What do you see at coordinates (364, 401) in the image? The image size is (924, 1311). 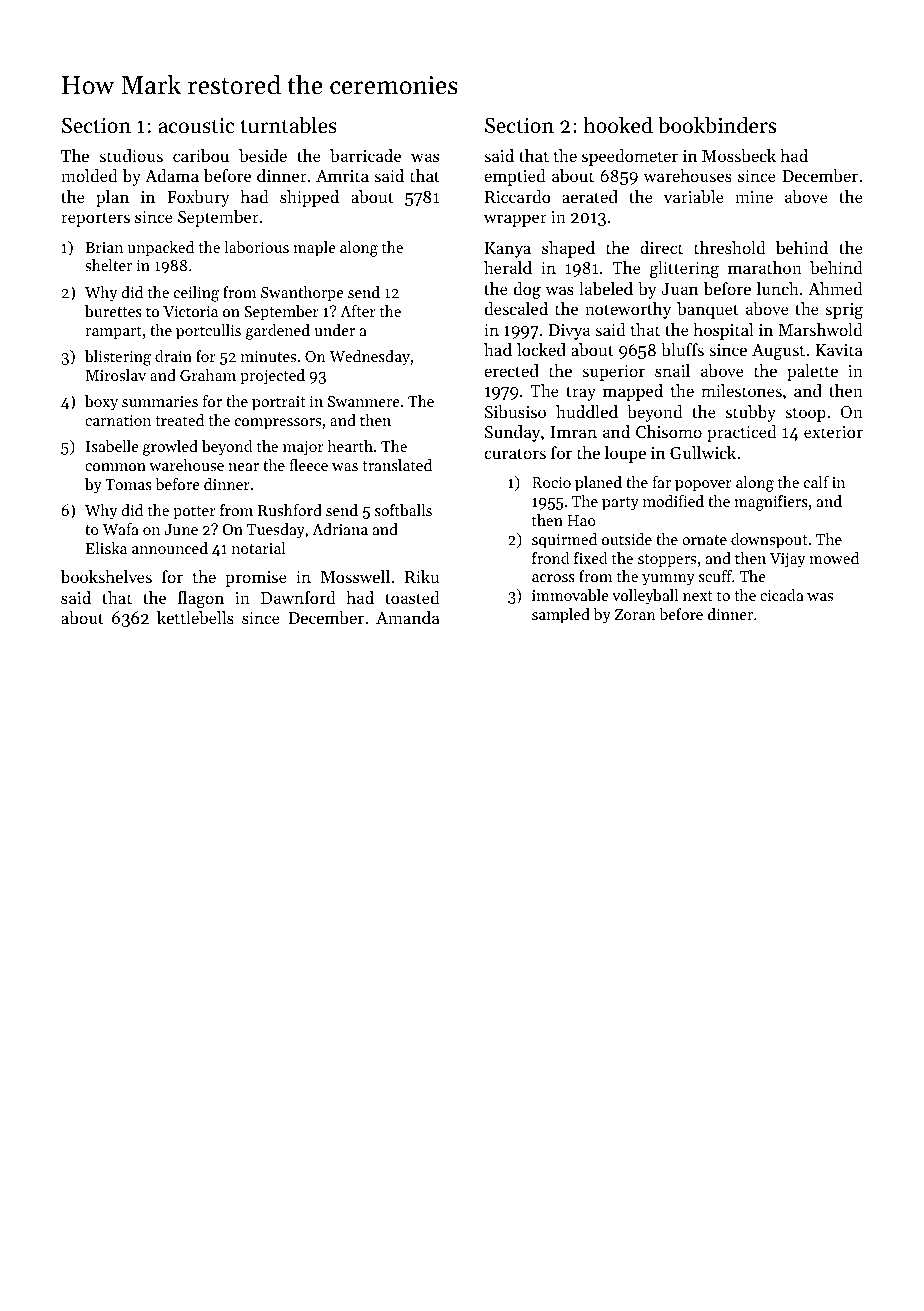 I see `Swanmere` at bounding box center [364, 401].
